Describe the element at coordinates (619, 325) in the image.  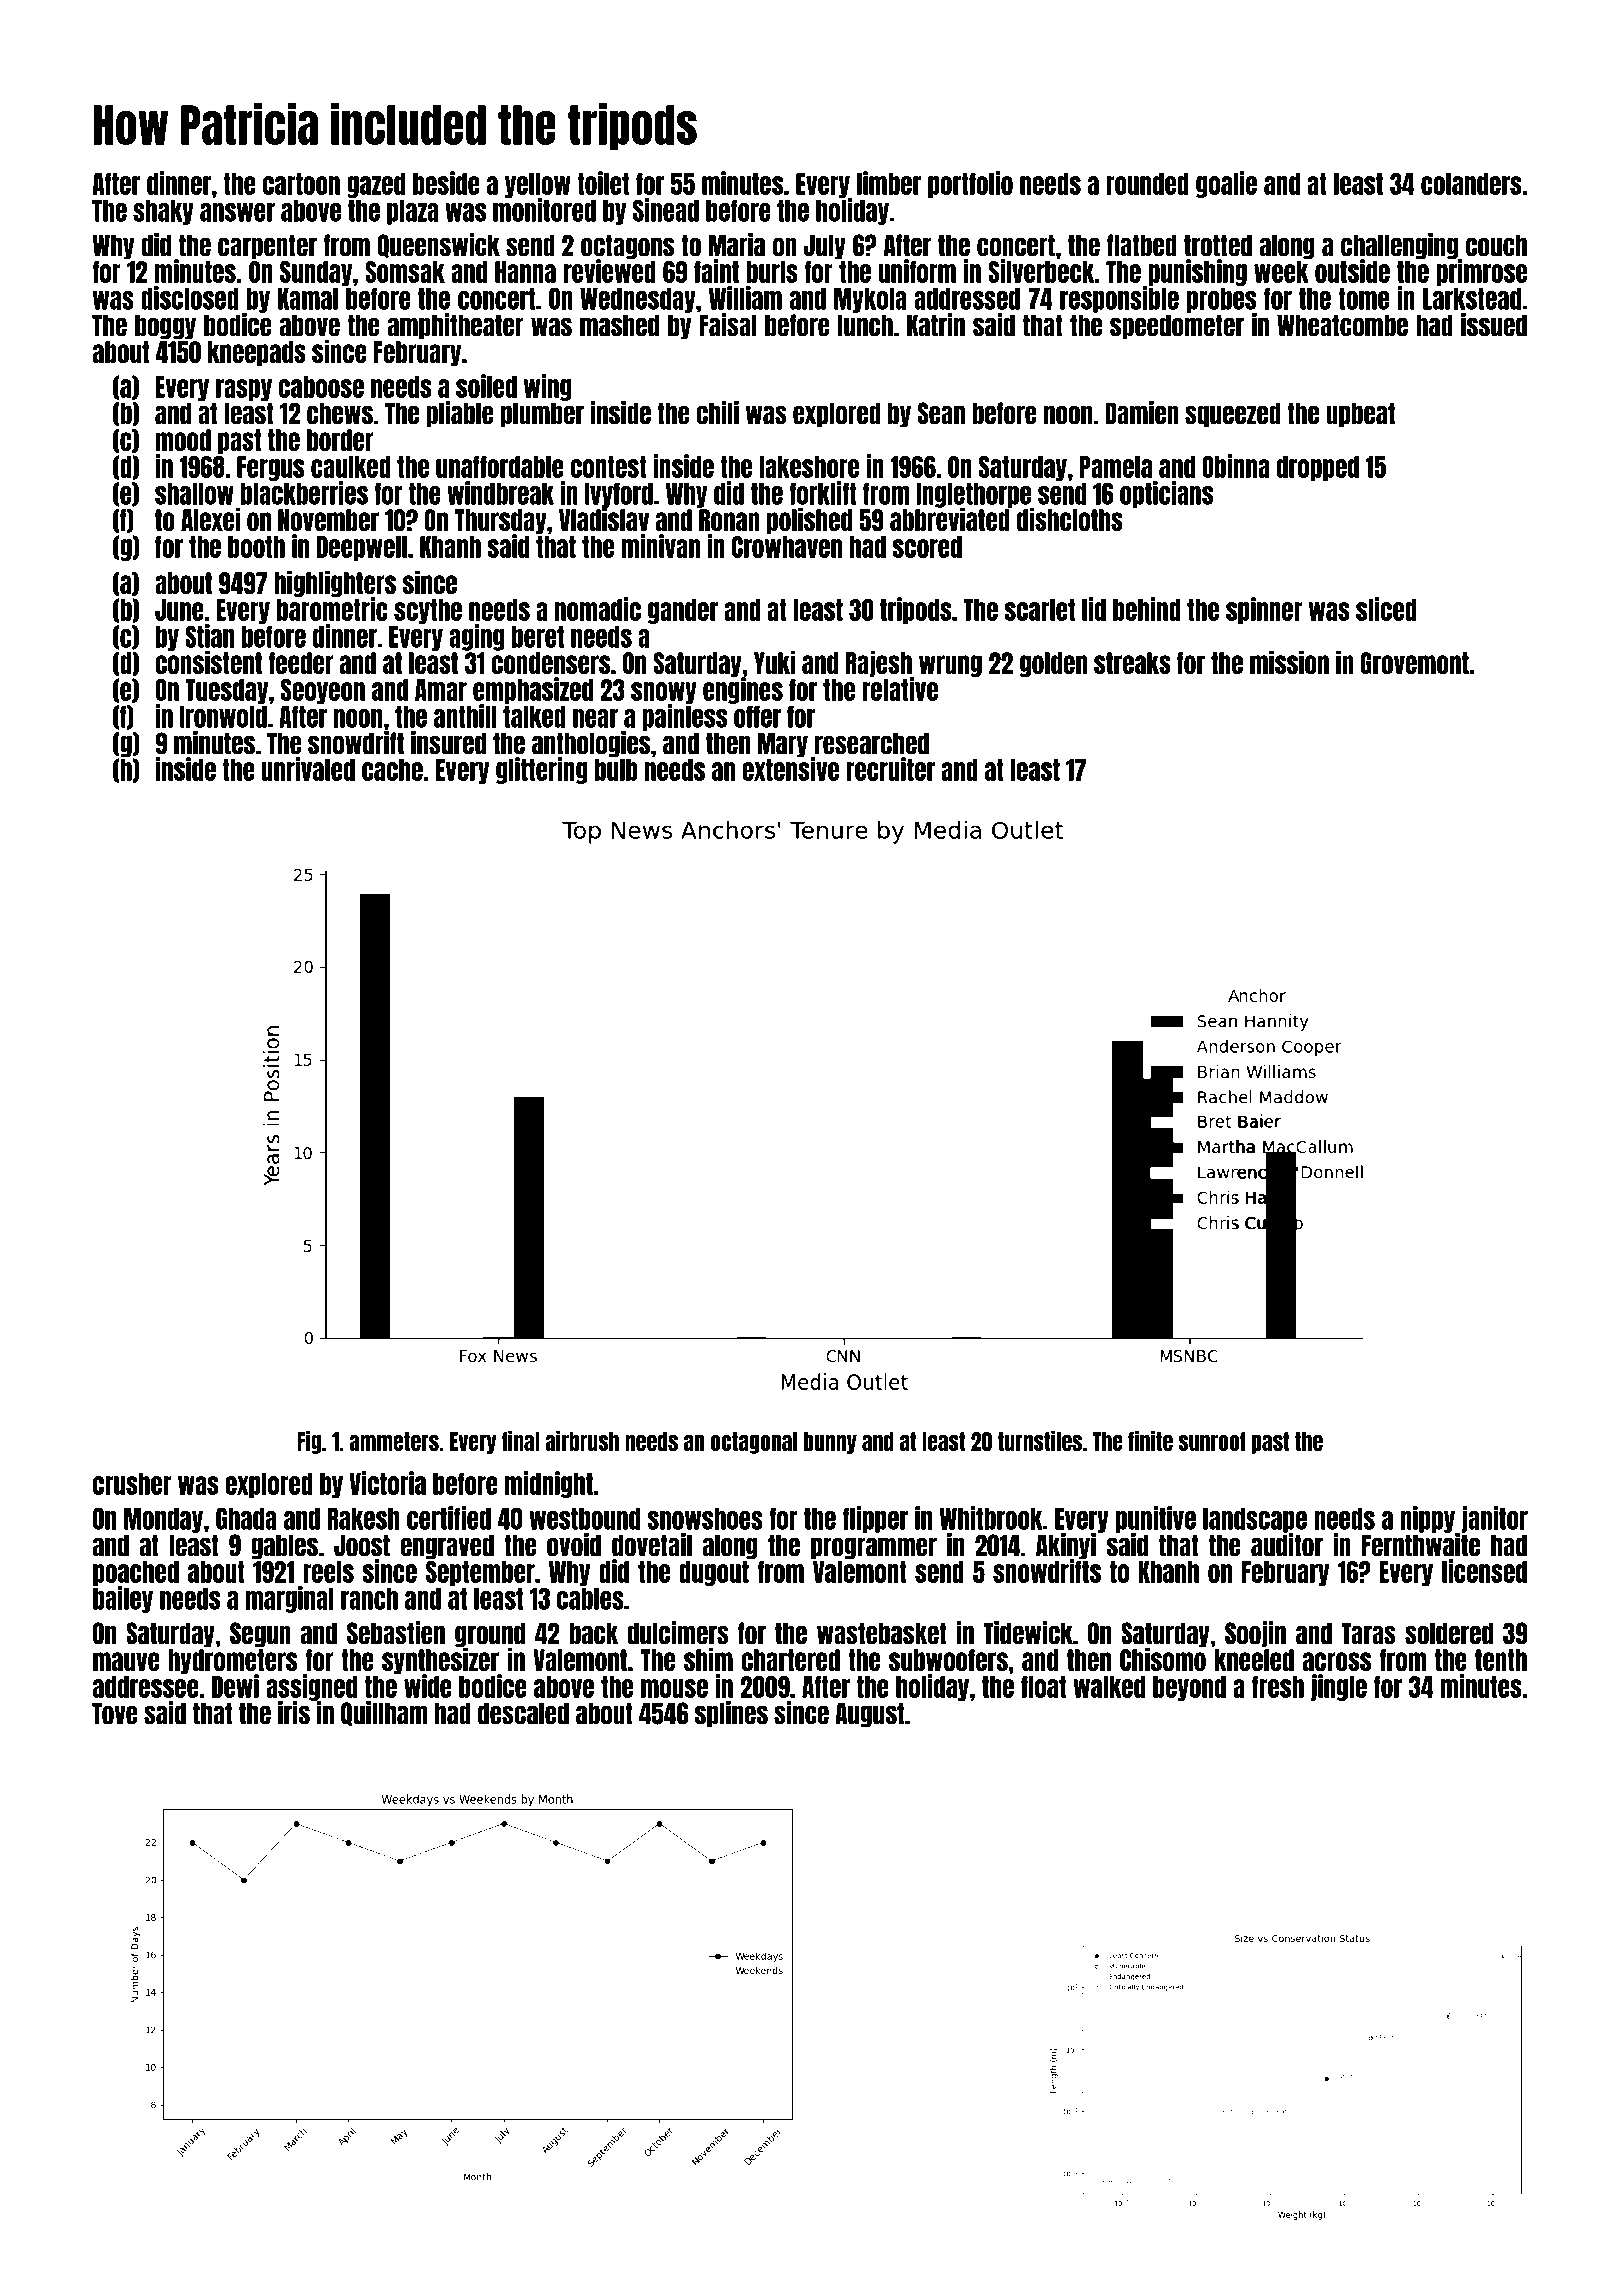
I see `mashed` at that location.
